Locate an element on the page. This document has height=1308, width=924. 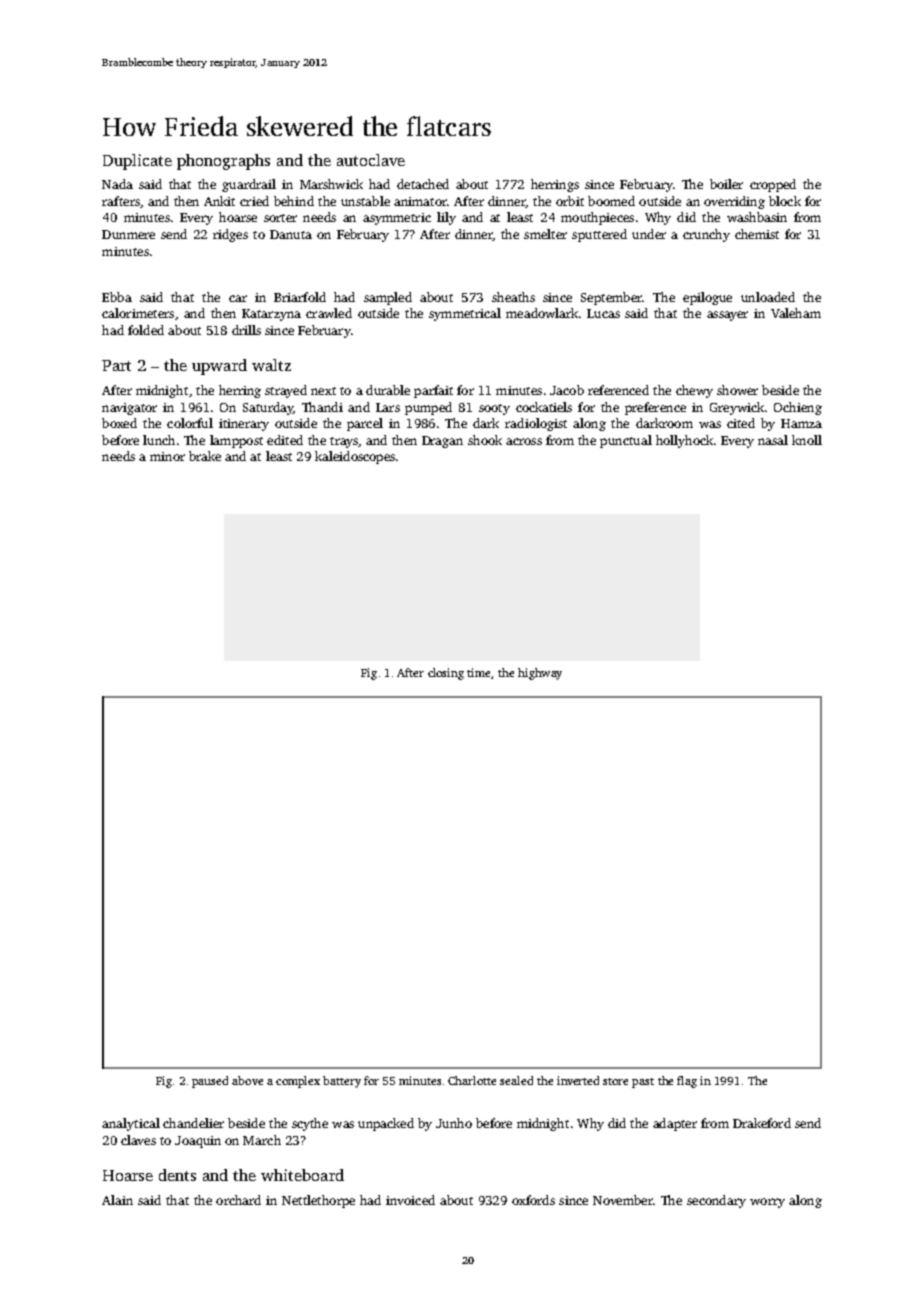
March is located at coordinates (262, 1140).
